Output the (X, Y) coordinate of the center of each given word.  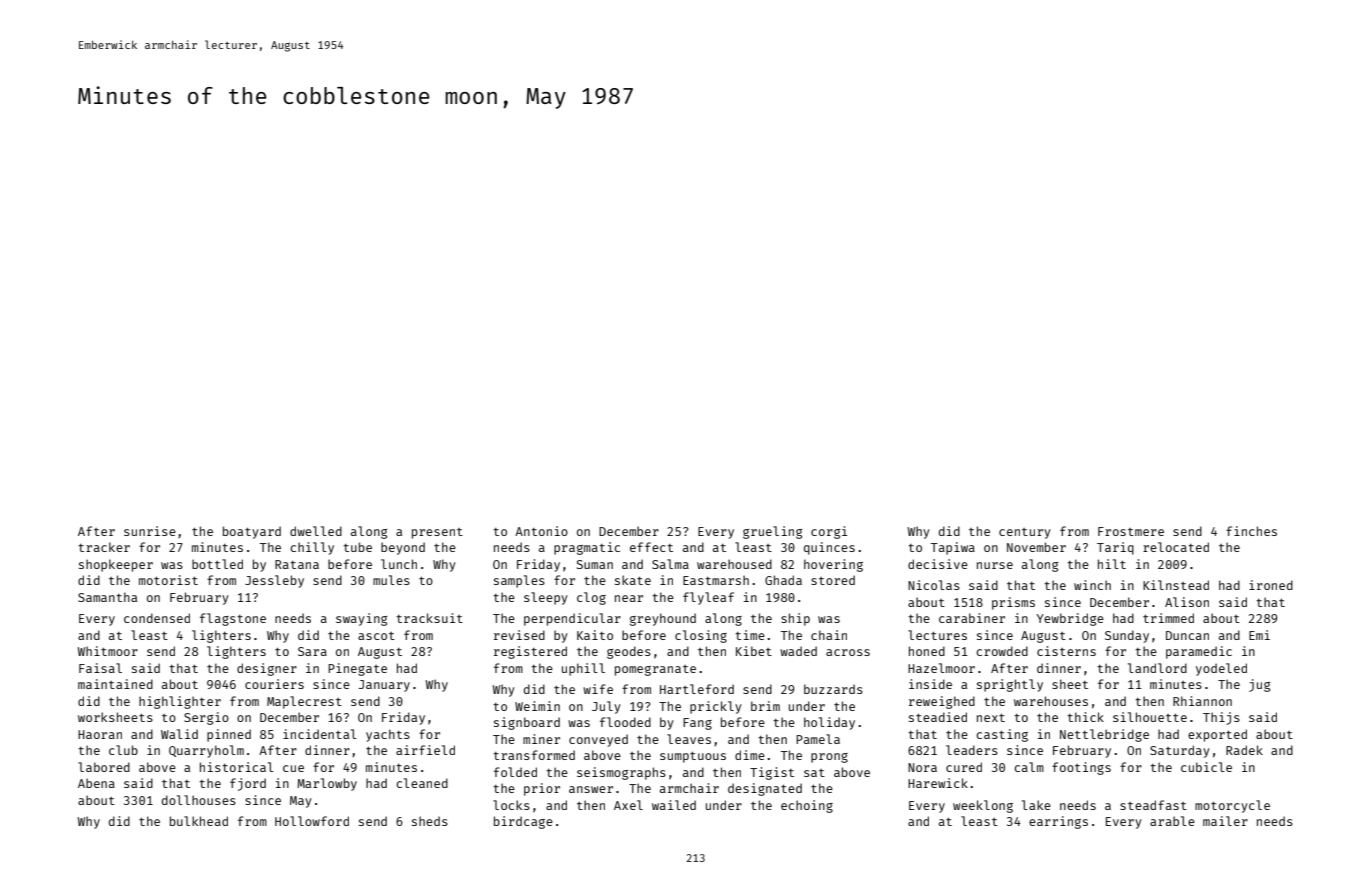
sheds (430, 821)
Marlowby (327, 784)
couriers (274, 684)
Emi (1259, 635)
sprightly (1010, 685)
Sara (312, 651)
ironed (1271, 585)
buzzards (833, 689)
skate (633, 580)
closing (701, 636)
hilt (1112, 564)
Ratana (297, 564)
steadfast (1153, 805)
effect (651, 547)
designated (765, 789)
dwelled (316, 531)
